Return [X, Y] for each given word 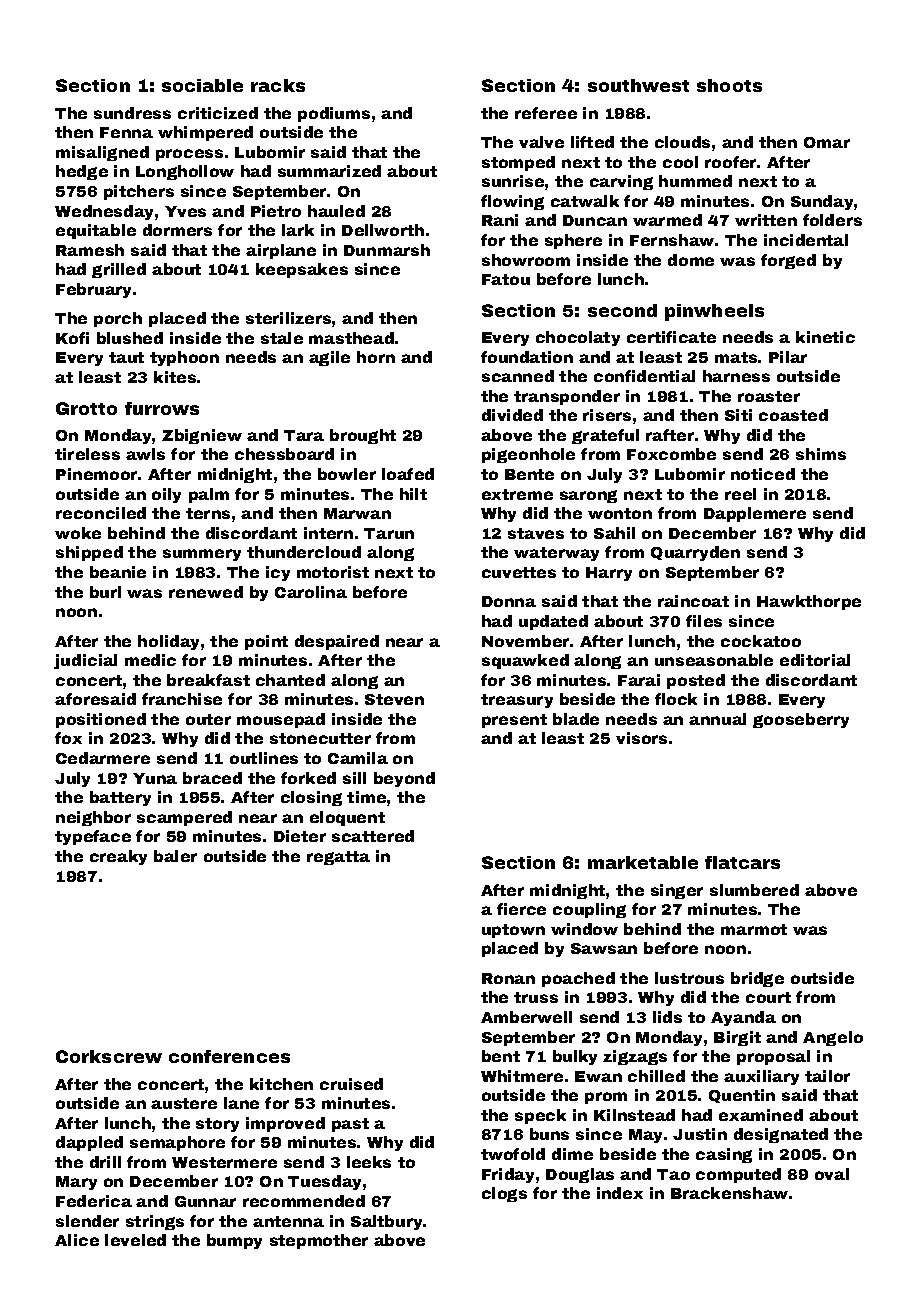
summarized [329, 171]
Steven [394, 699]
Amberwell [526, 1017]
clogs [504, 1194]
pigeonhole [528, 455]
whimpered [205, 133]
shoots [729, 85]
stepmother [319, 1241]
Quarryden [695, 553]
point [266, 642]
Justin [700, 1134]
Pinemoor [96, 474]
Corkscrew [109, 1056]
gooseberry [801, 720]
